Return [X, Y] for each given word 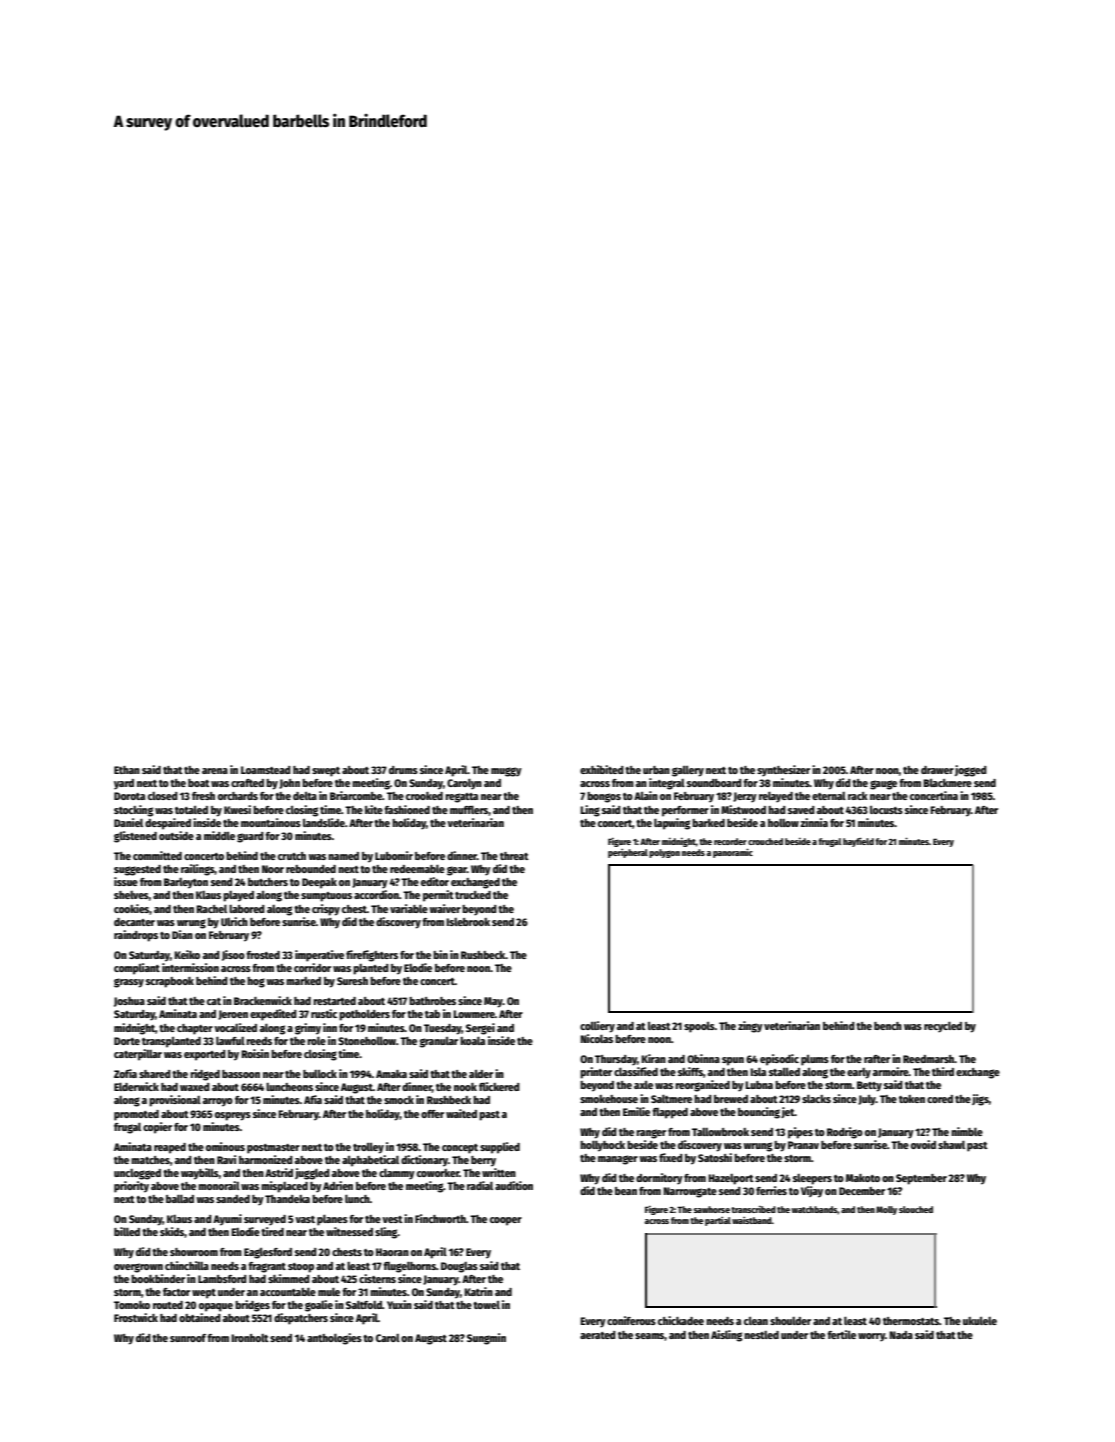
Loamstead [266, 770]
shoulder [790, 1321]
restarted [334, 1001]
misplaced [284, 1187]
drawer [937, 770]
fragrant [267, 1267]
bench [888, 1026]
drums [403, 770]
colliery [597, 1027]
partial [718, 1221]
